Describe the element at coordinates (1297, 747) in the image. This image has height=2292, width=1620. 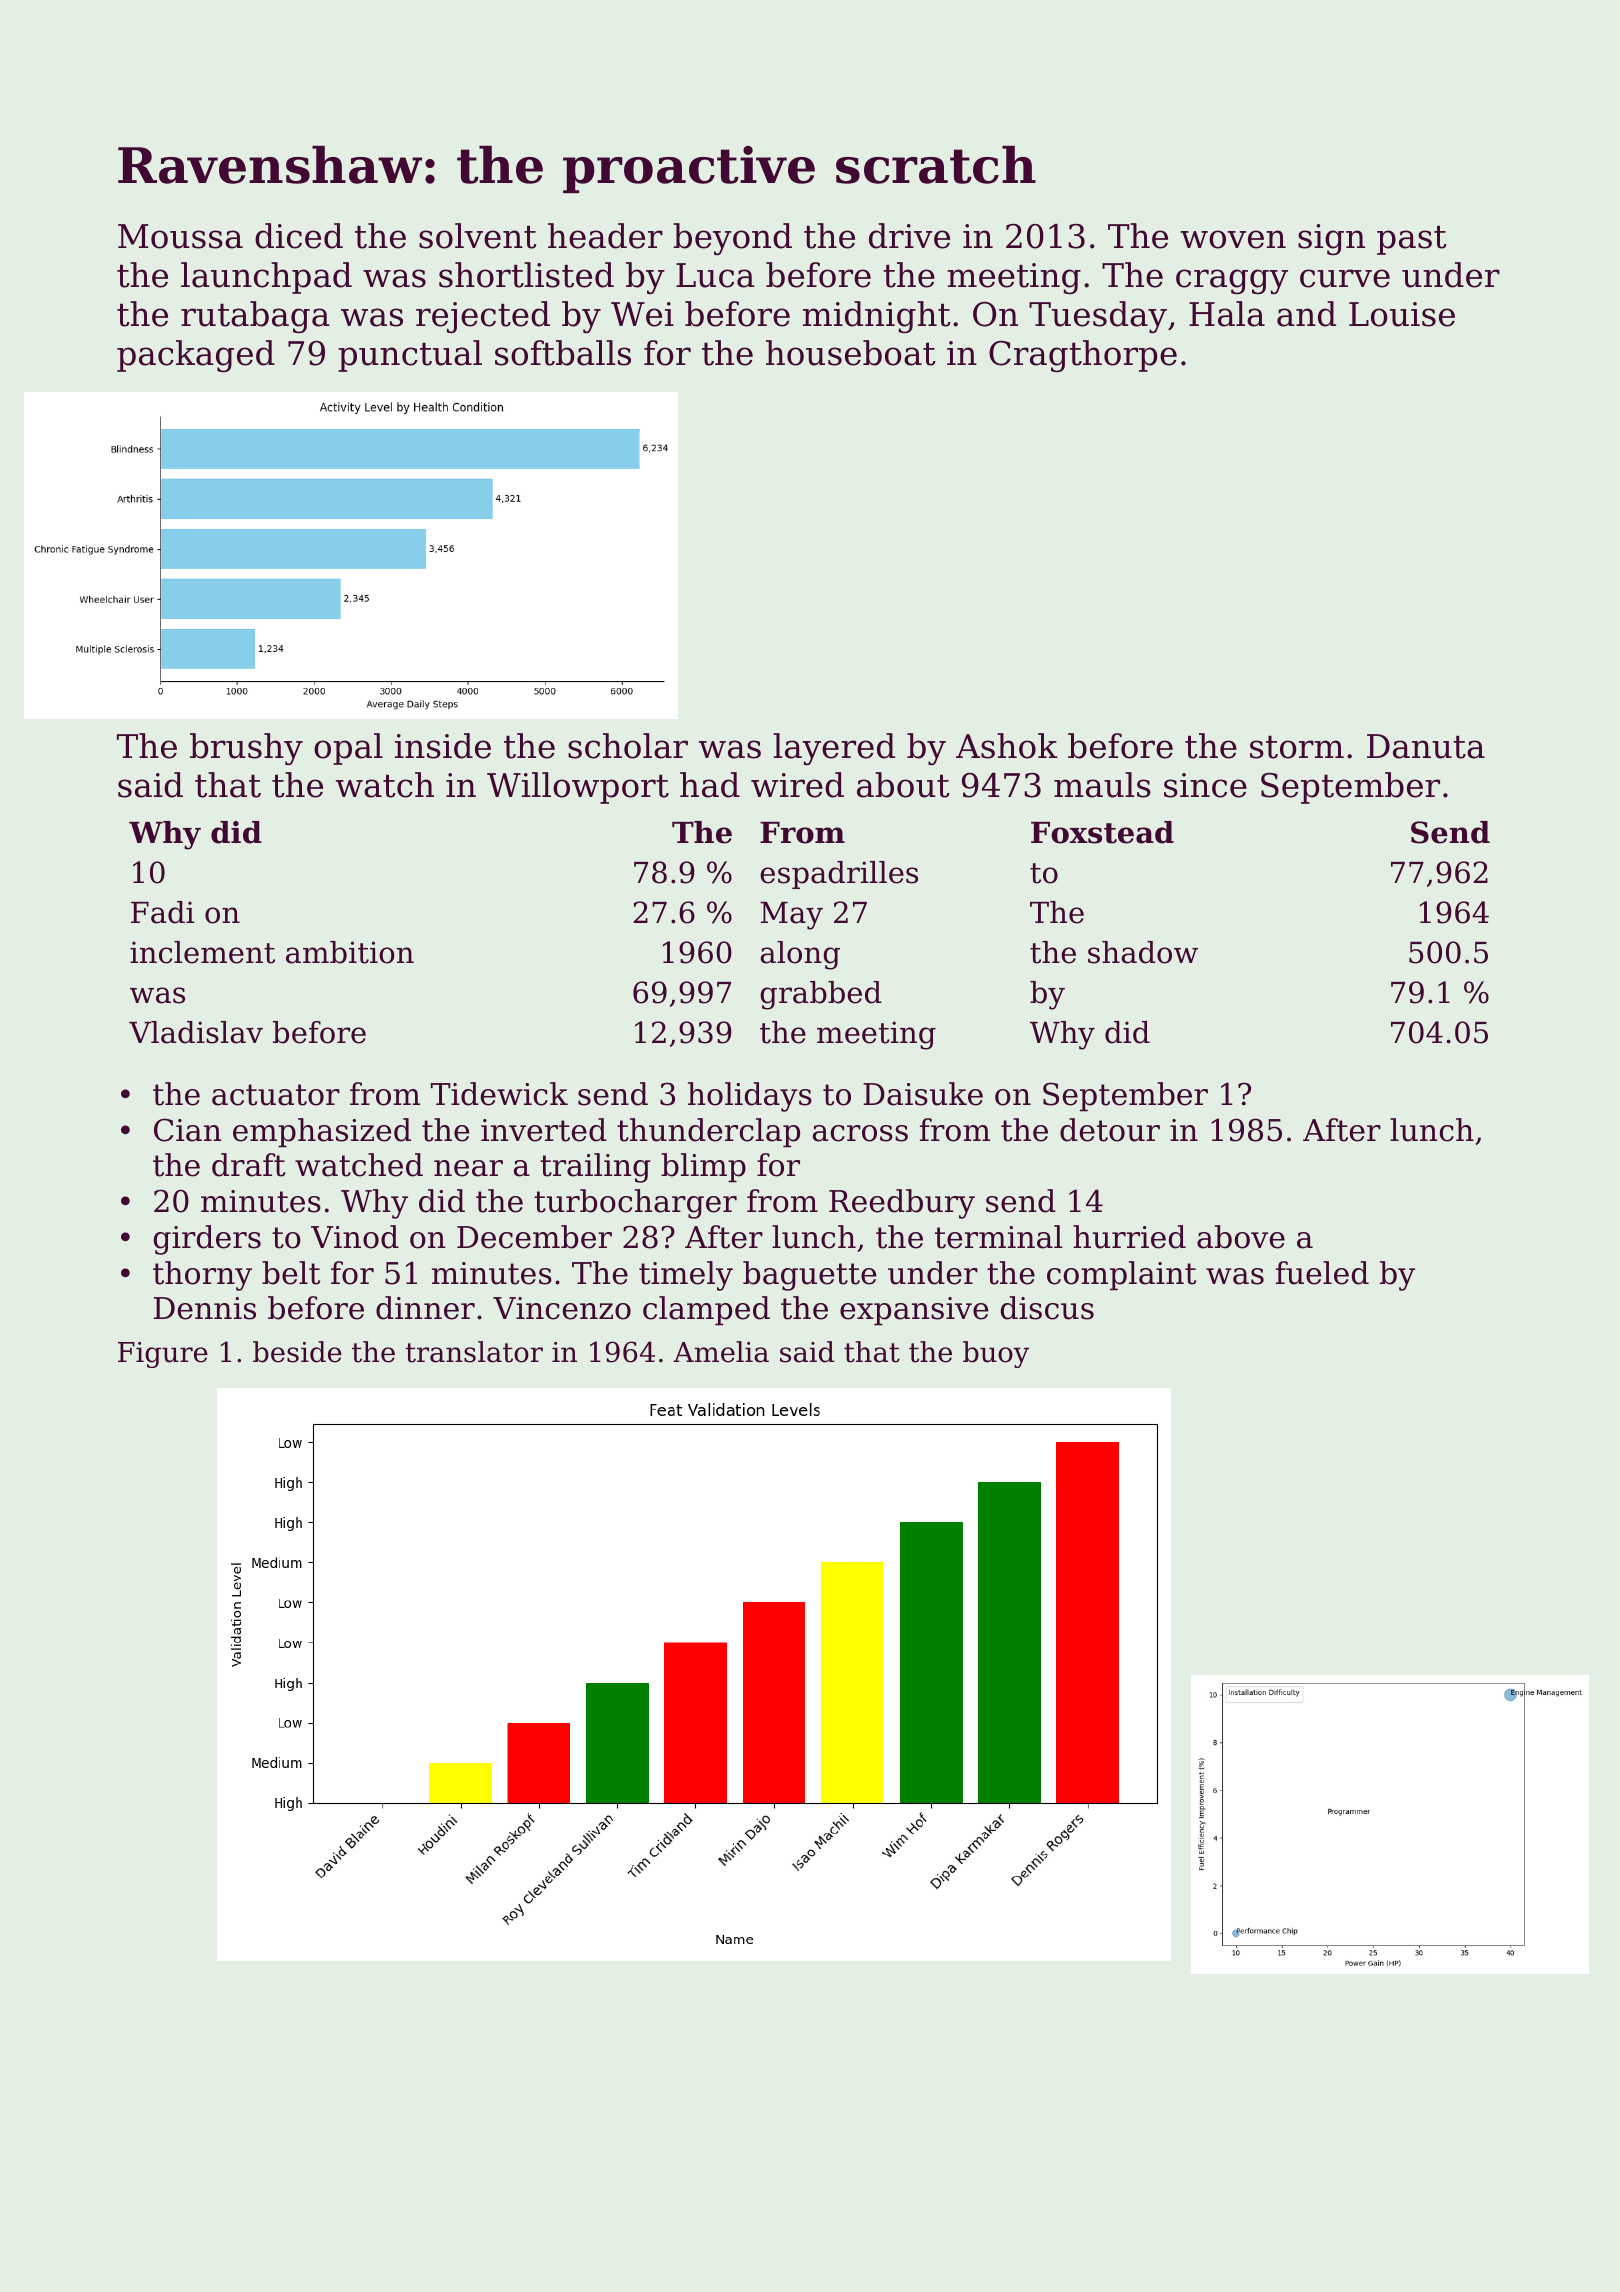
I see `storm` at that location.
